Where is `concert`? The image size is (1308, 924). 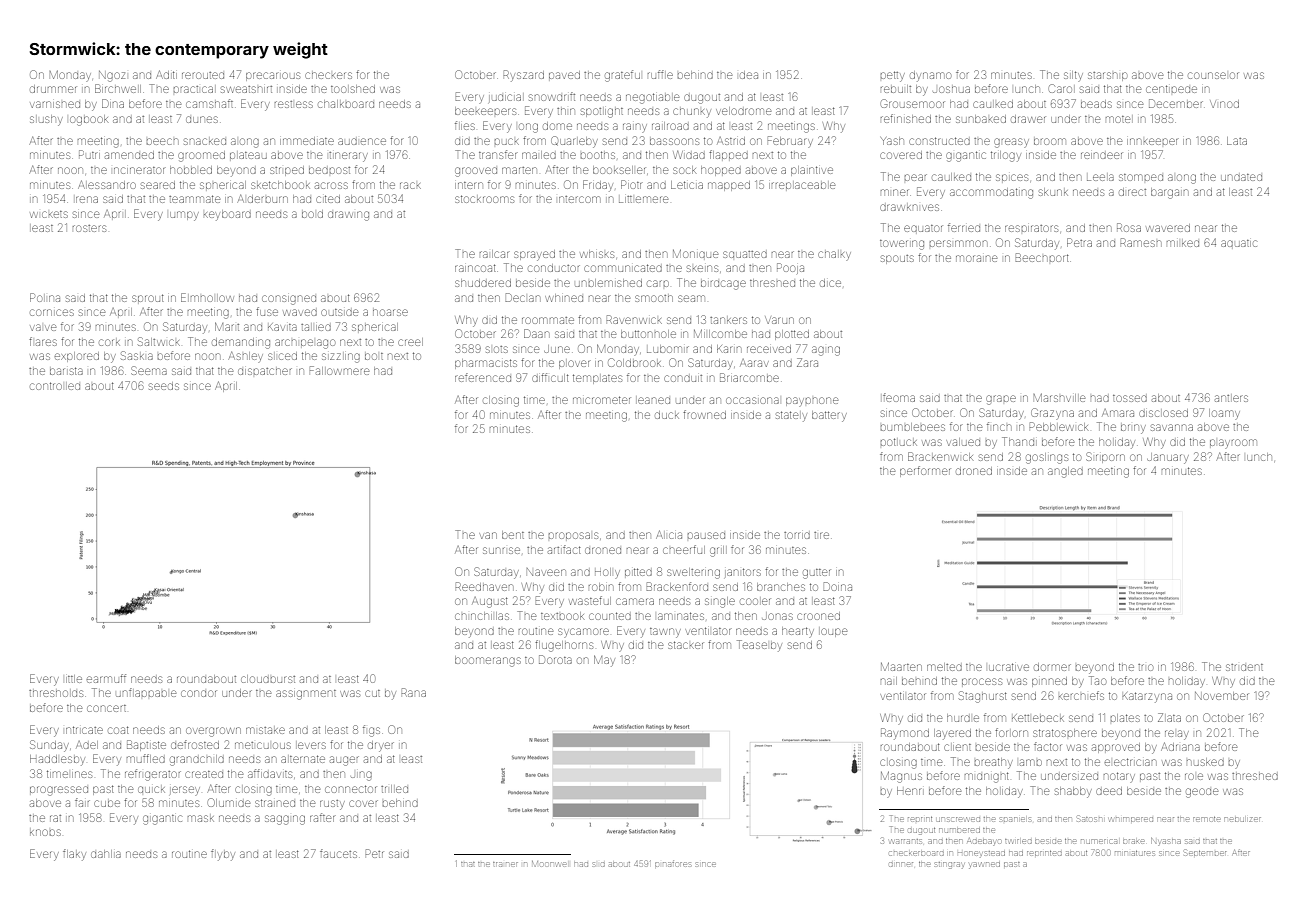
concert is located at coordinates (106, 708).
